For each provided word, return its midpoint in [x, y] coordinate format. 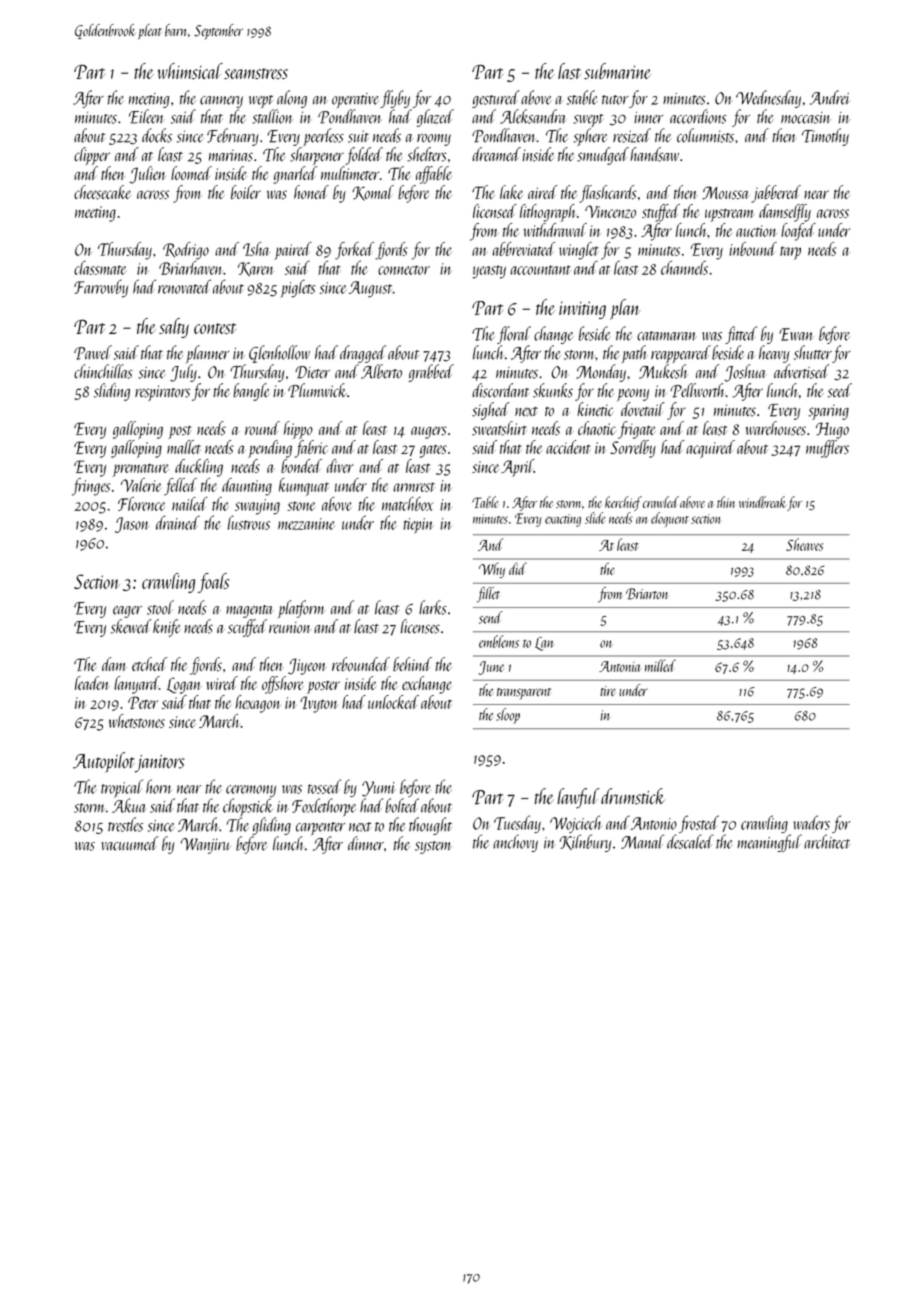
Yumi [379, 789]
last [569, 71]
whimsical [190, 71]
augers [429, 432]
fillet [488, 595]
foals [214, 583]
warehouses [776, 428]
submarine [617, 71]
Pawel [93, 352]
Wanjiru [206, 846]
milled [660, 665]
